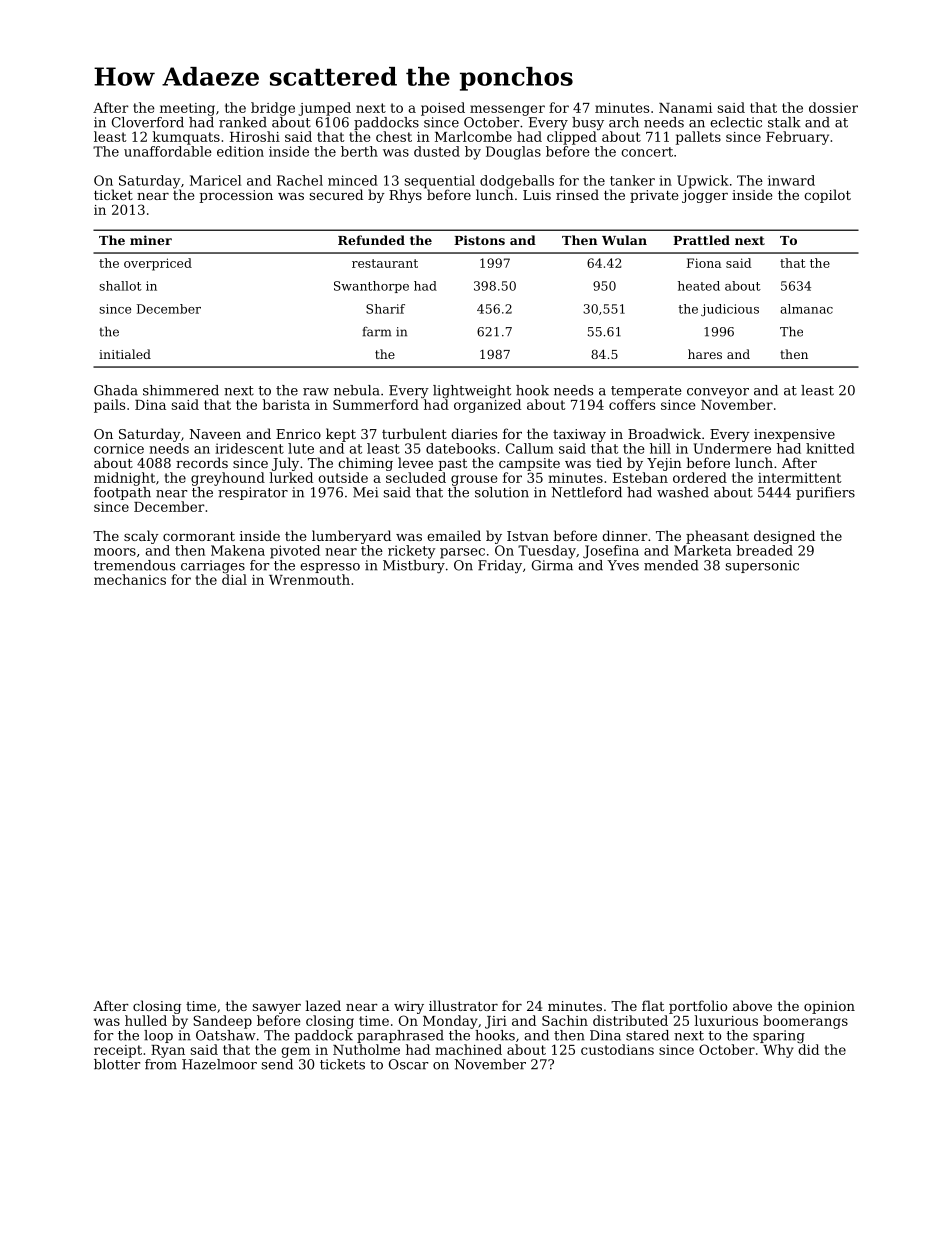  Describe the element at coordinates (273, 109) in the image. I see `bridge` at that location.
